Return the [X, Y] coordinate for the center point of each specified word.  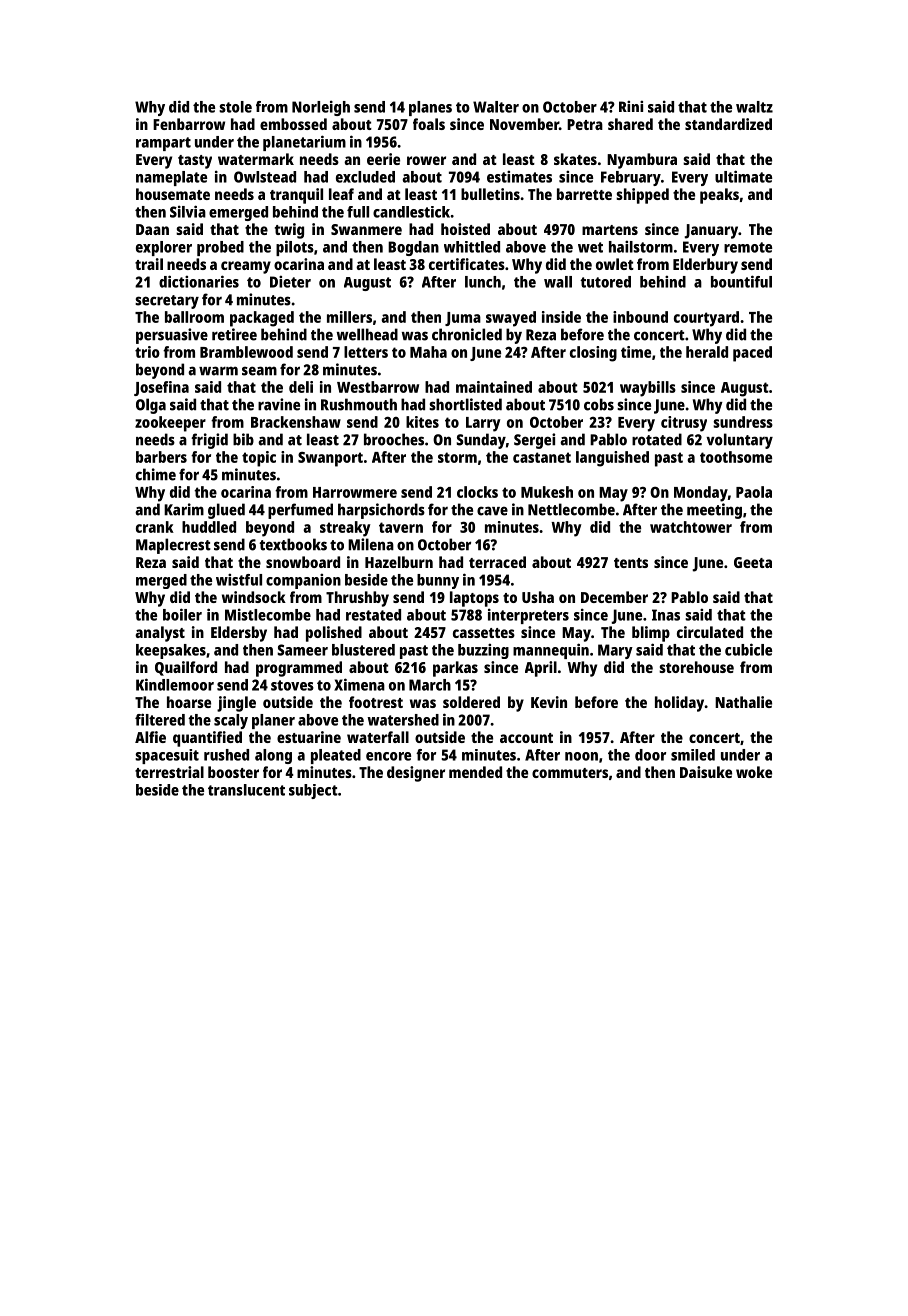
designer [416, 774]
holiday [679, 704]
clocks [477, 492]
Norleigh [321, 108]
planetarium [304, 143]
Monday [701, 494]
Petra [585, 124]
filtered [160, 719]
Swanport [330, 459]
